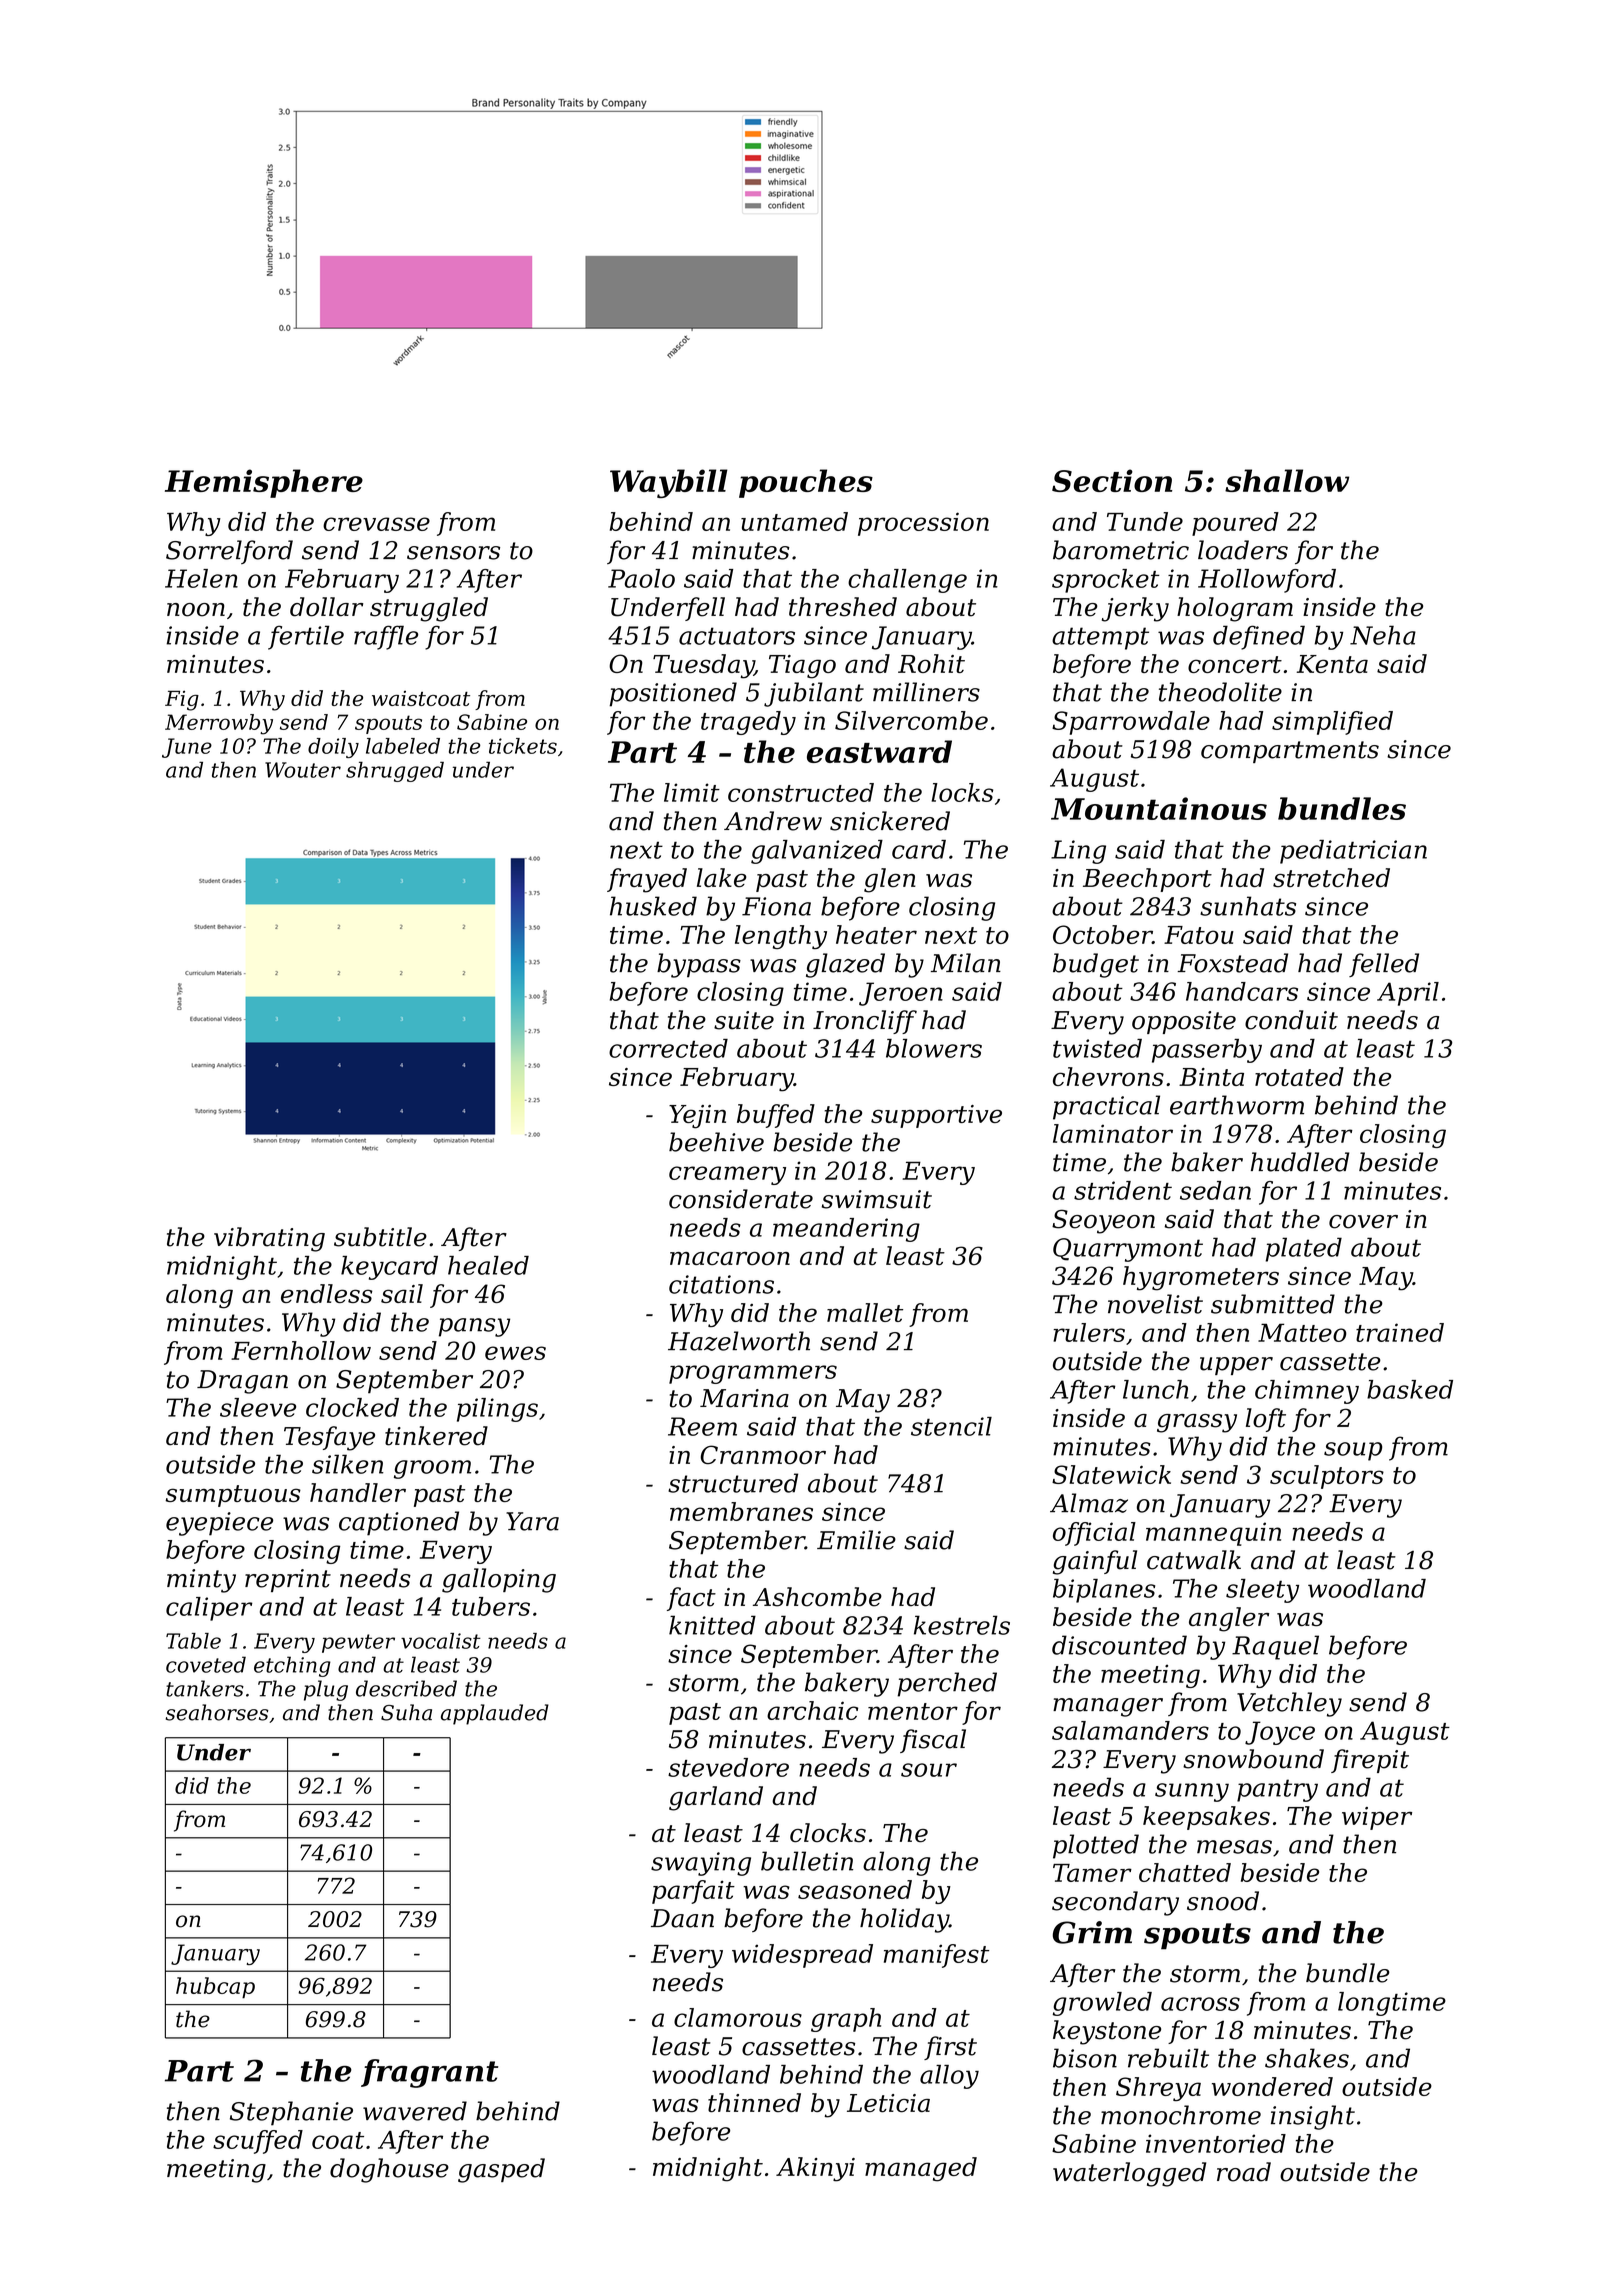  I want to click on fragrant, so click(429, 2073).
